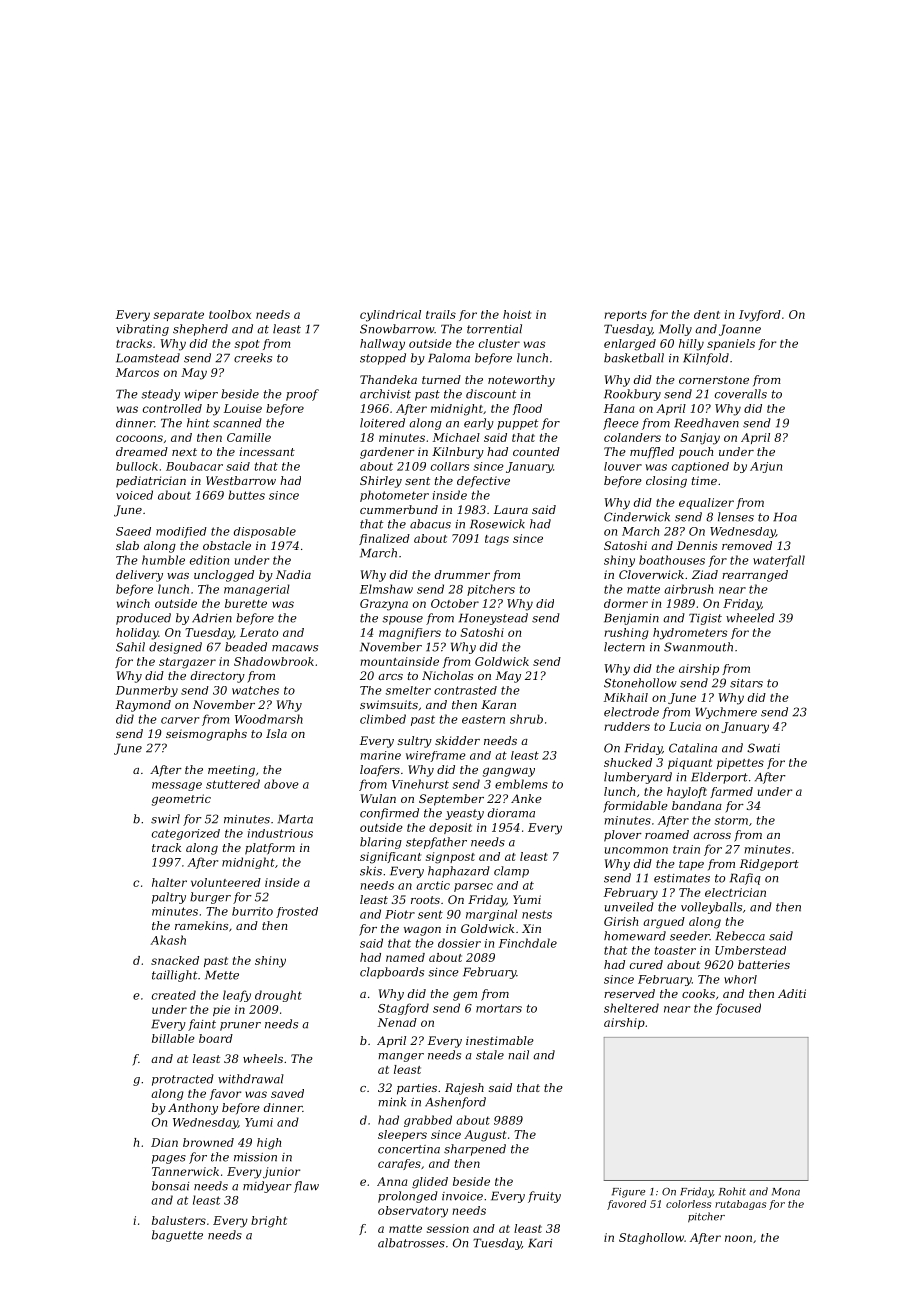 Image resolution: width=924 pixels, height=1308 pixels. Describe the element at coordinates (401, 1057) in the image. I see `manger` at that location.
